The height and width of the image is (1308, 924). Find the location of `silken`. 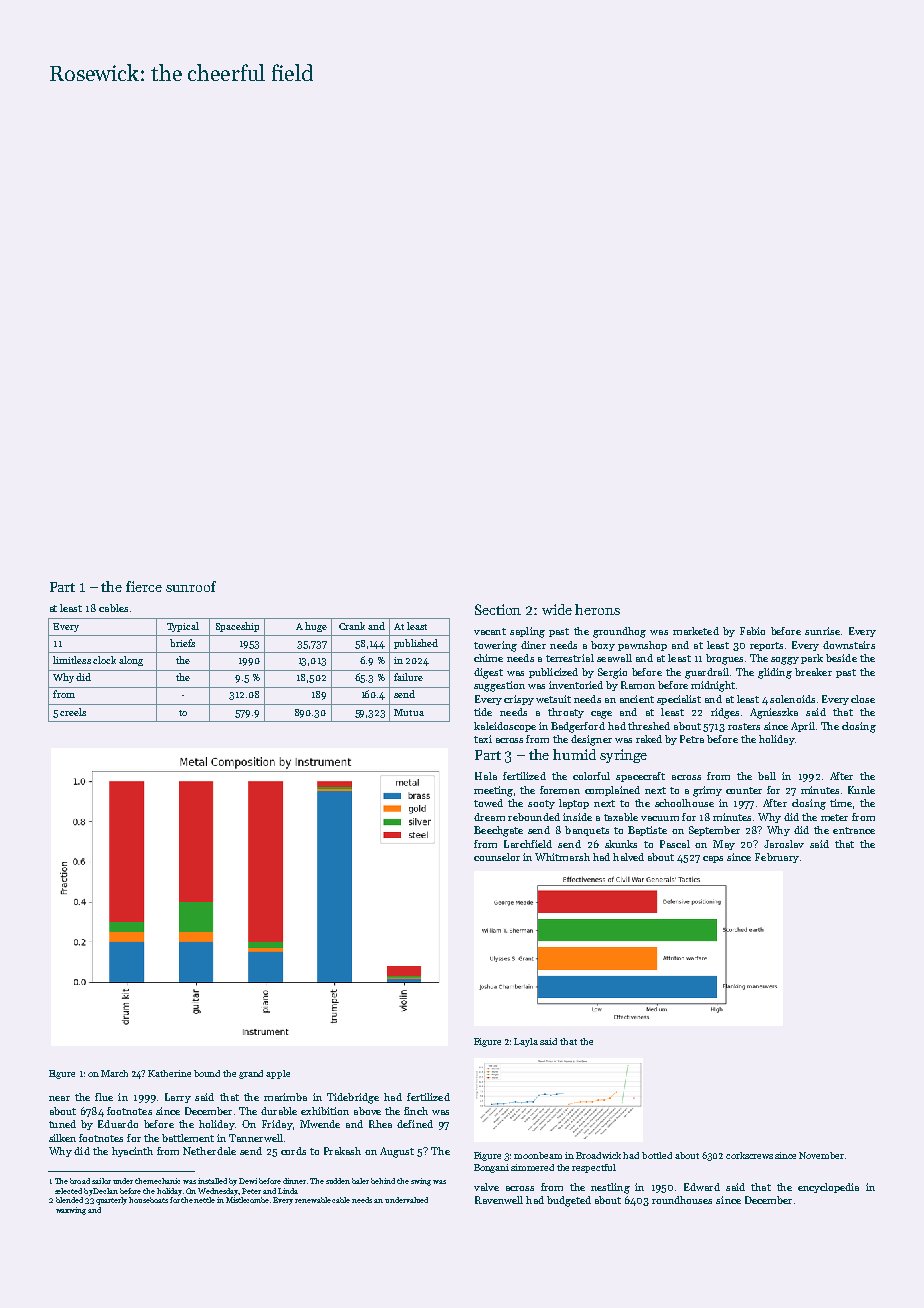

silken is located at coordinates (62, 1138).
